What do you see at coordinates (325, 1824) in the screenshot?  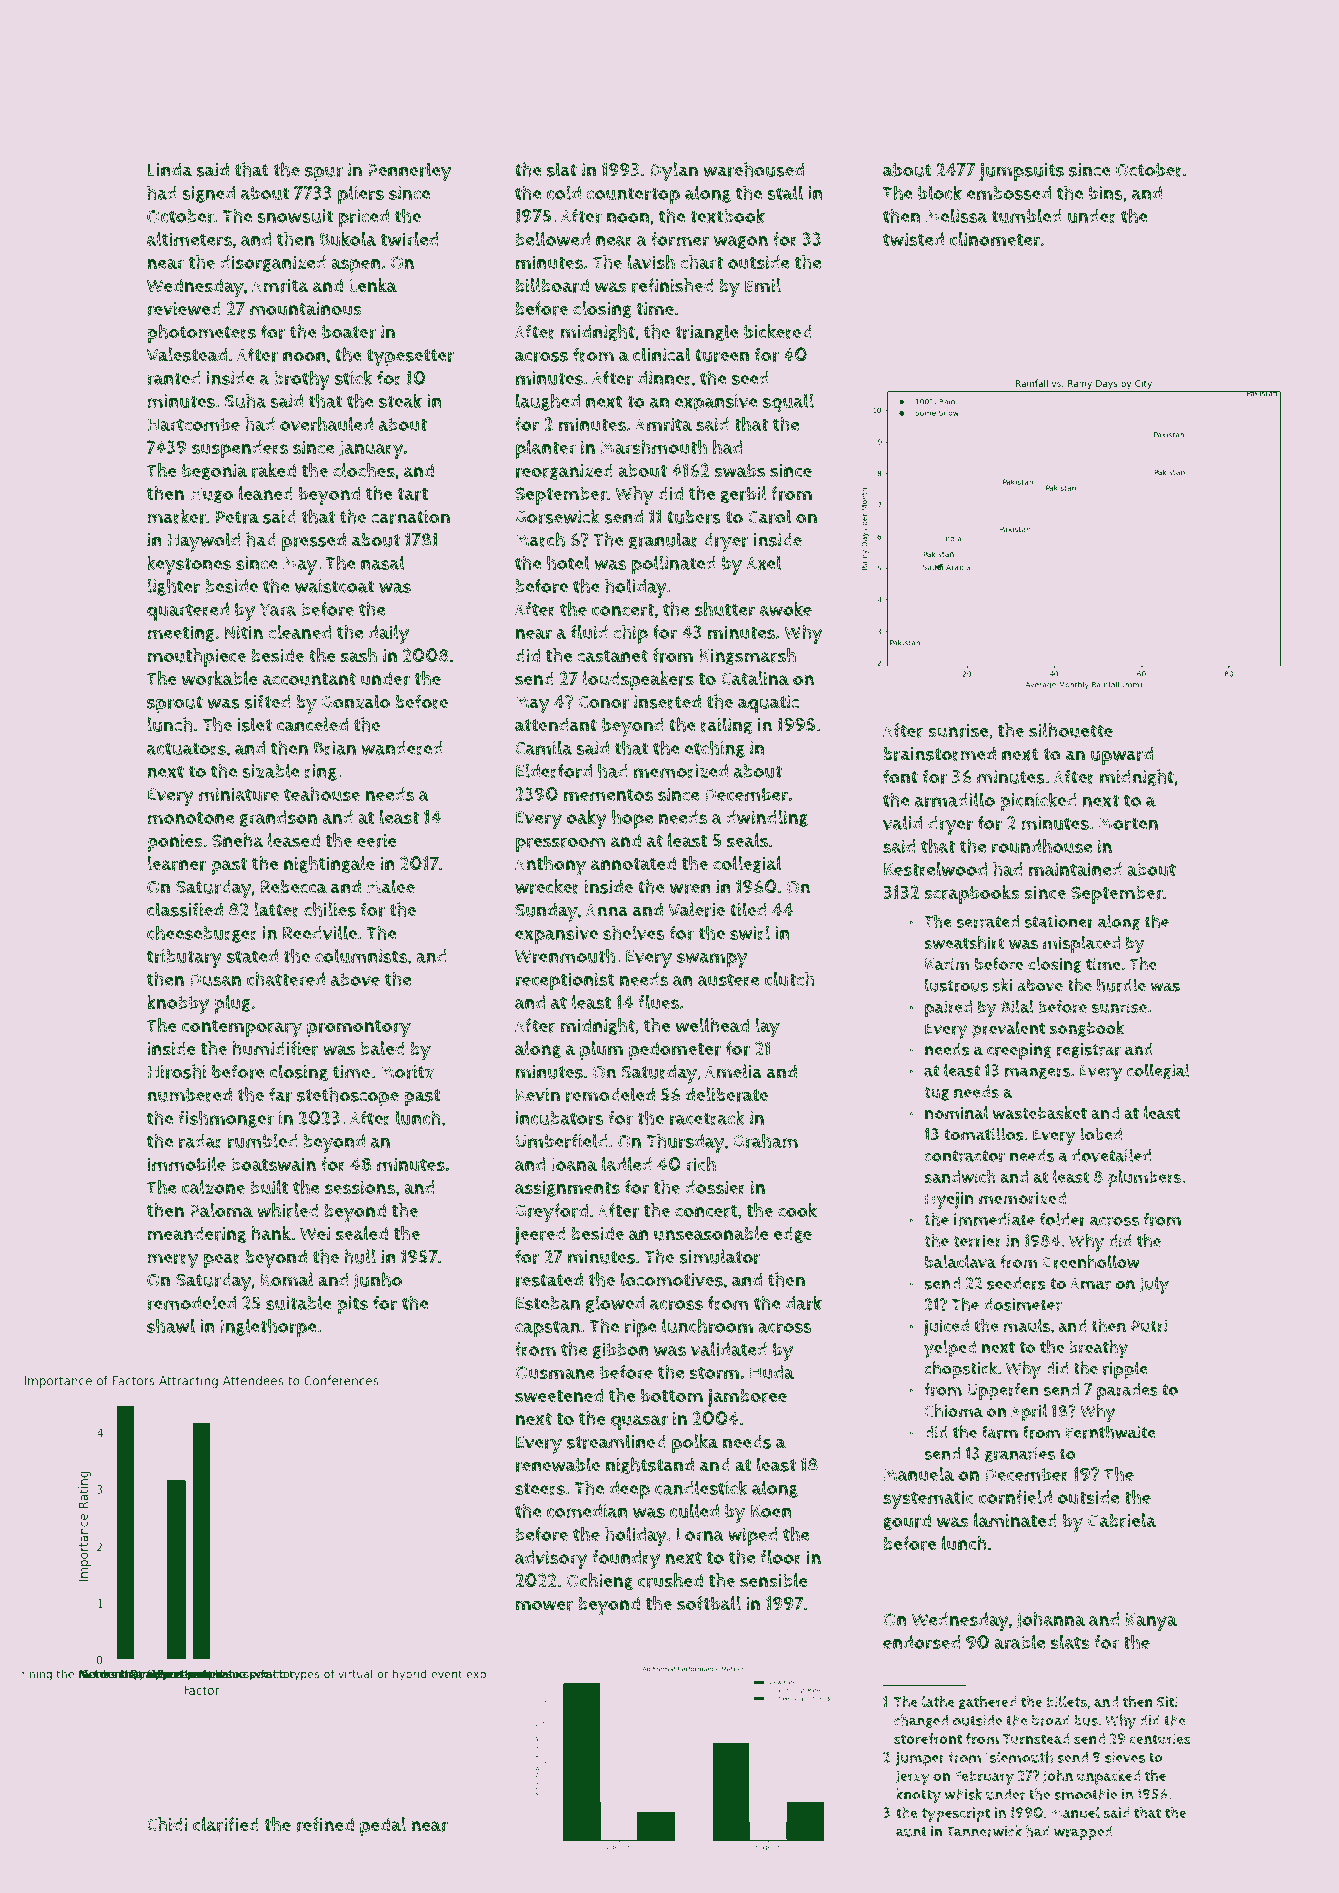 I see `refined` at bounding box center [325, 1824].
